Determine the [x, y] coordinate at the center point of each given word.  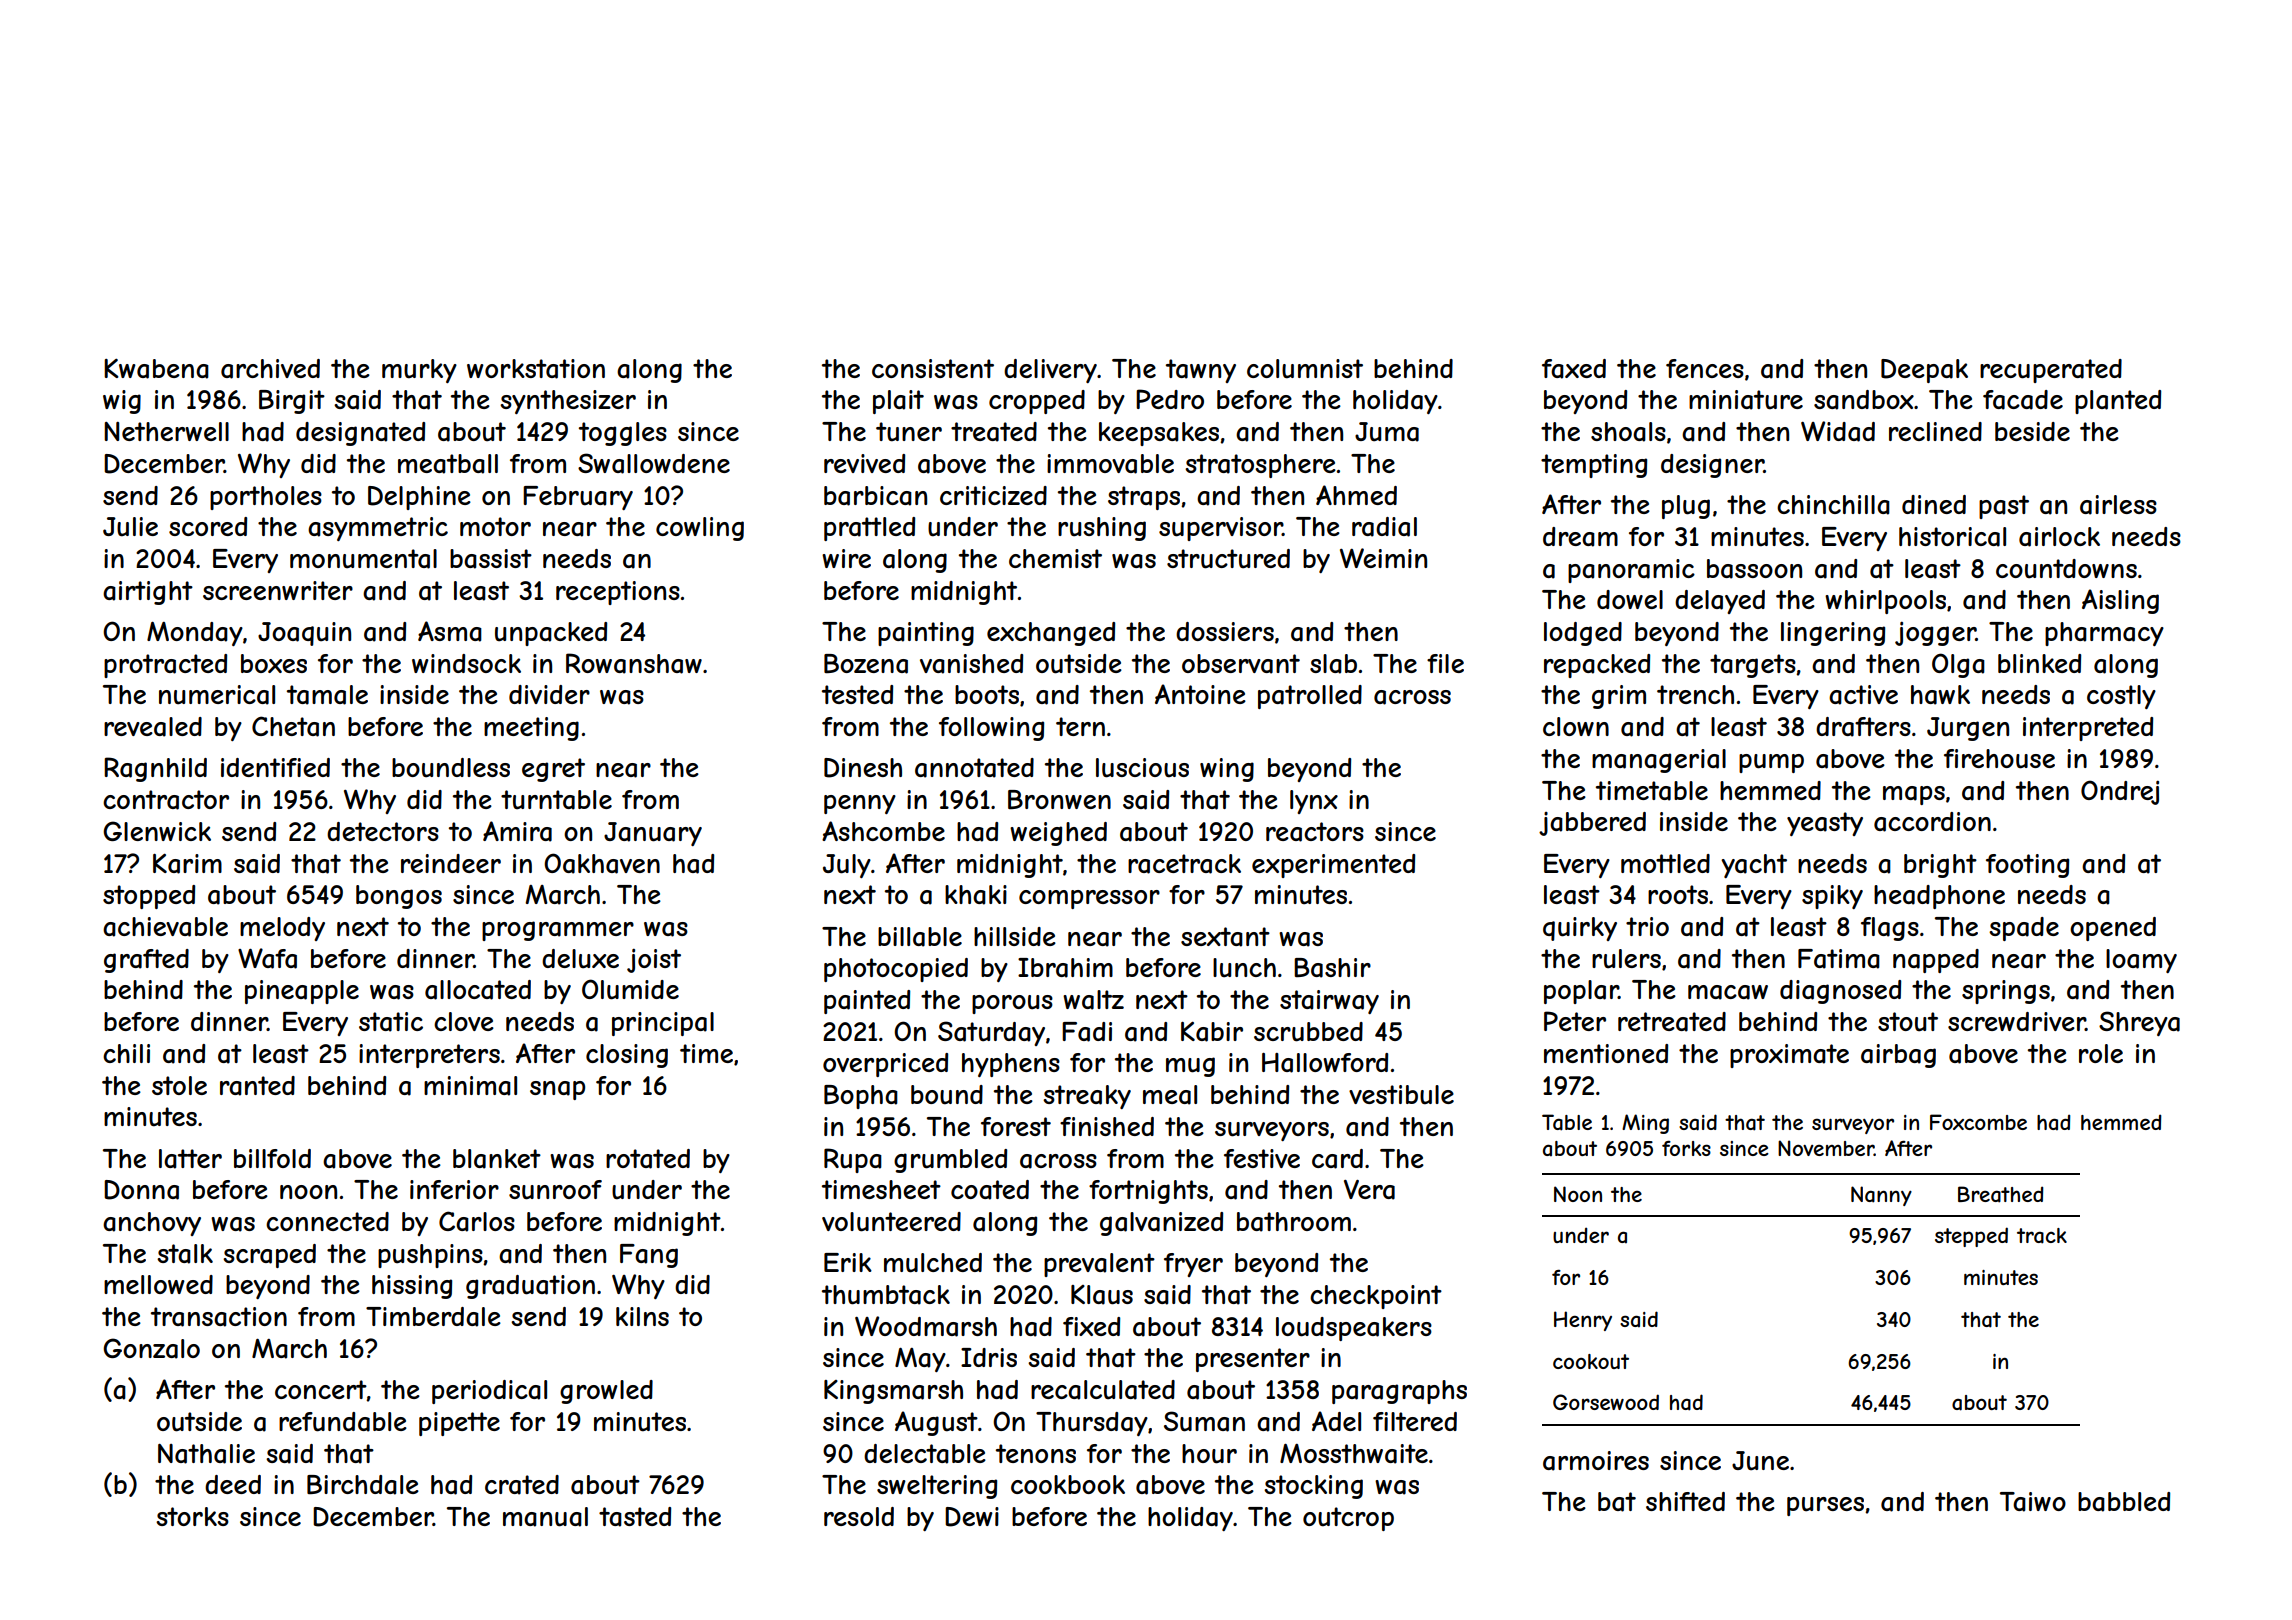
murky [419, 371]
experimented [1333, 866]
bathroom [1294, 1222]
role [2101, 1053]
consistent [933, 368]
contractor [166, 800]
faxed [1574, 369]
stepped [1971, 1237]
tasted [635, 1517]
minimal [470, 1086]
